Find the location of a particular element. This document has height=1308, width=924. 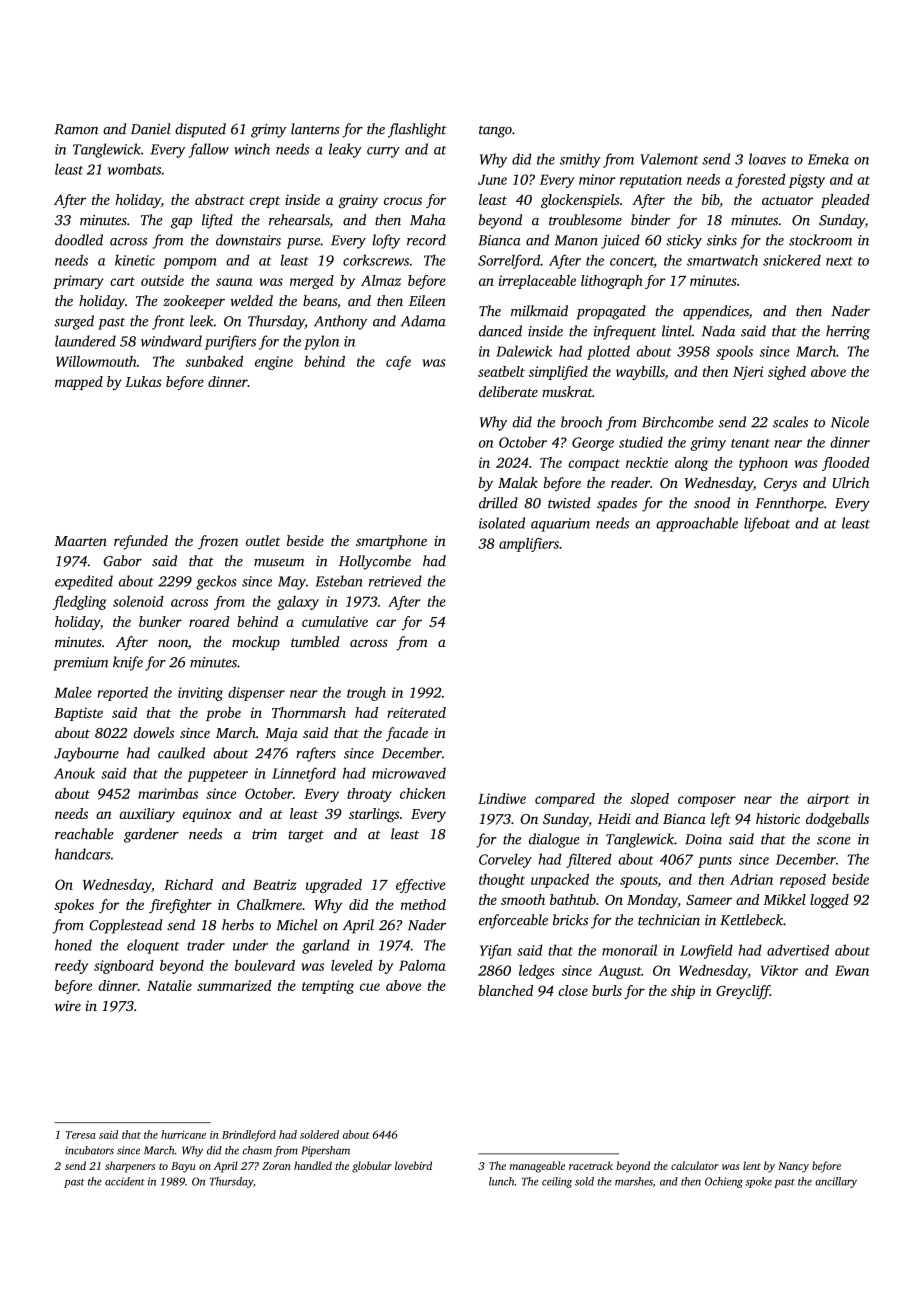

trough is located at coordinates (366, 694).
